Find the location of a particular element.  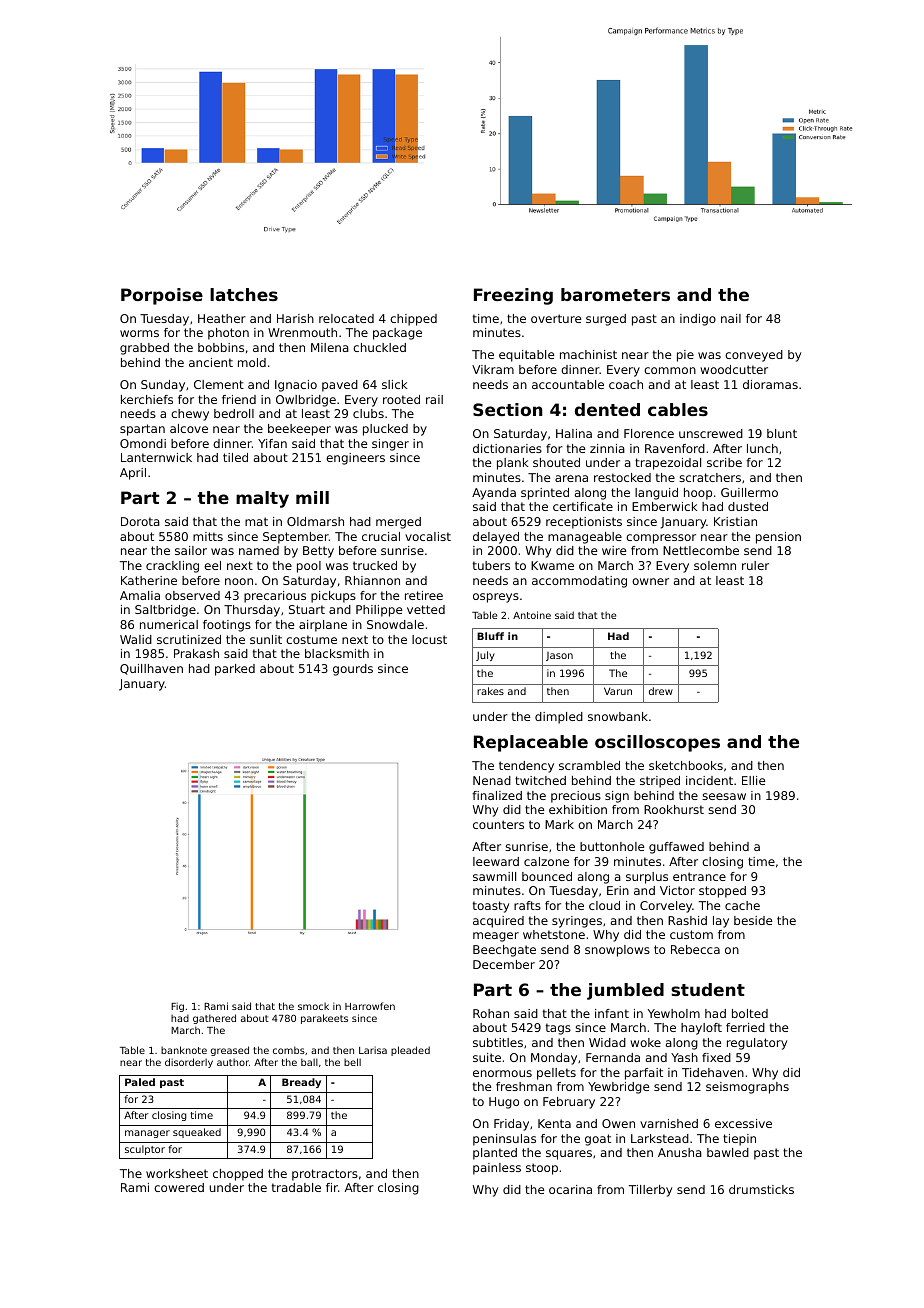

freshman is located at coordinates (524, 1086).
